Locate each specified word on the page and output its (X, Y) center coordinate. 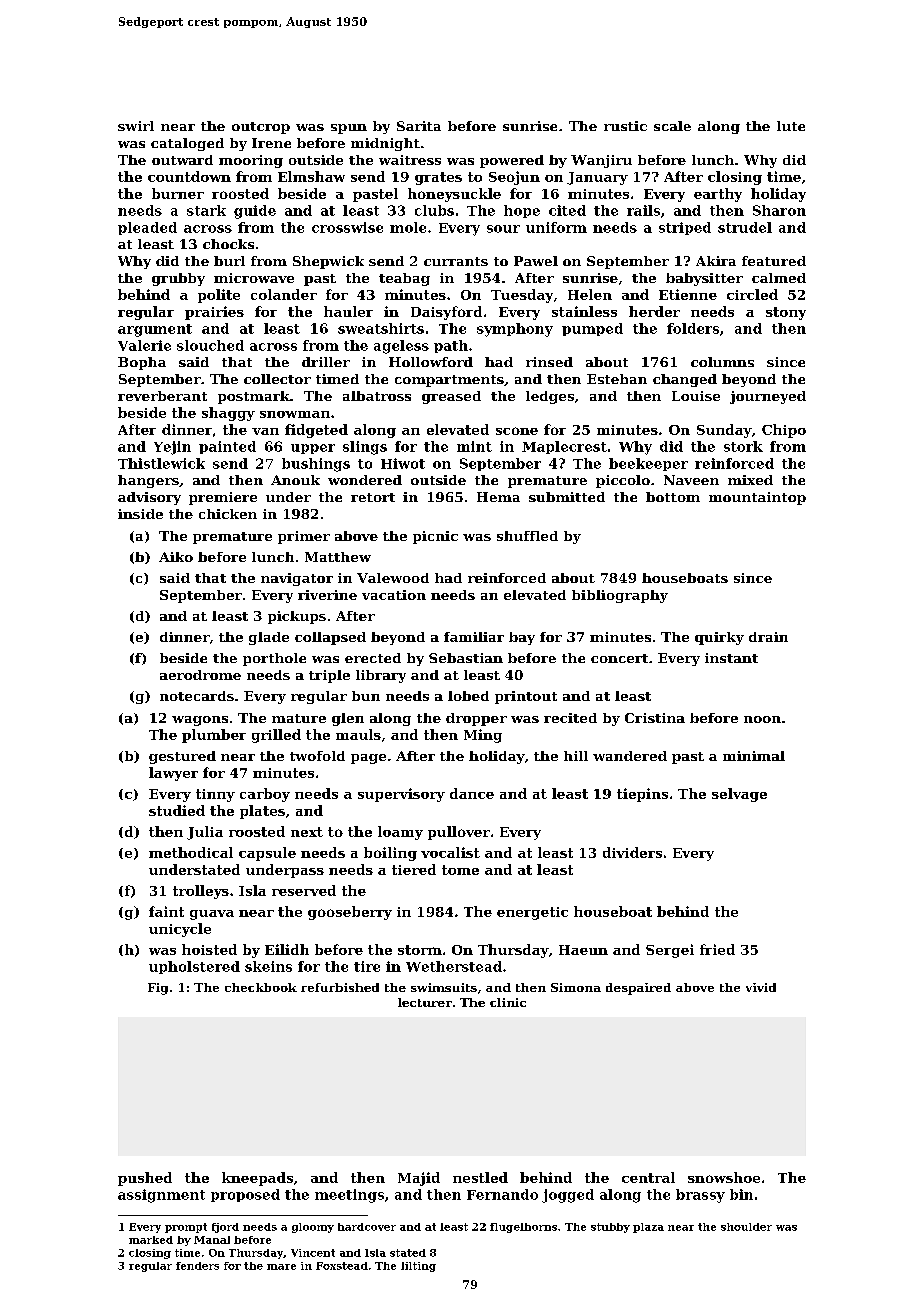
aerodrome (200, 675)
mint (474, 446)
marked (151, 1240)
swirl (136, 126)
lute (791, 126)
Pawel (536, 261)
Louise (696, 396)
